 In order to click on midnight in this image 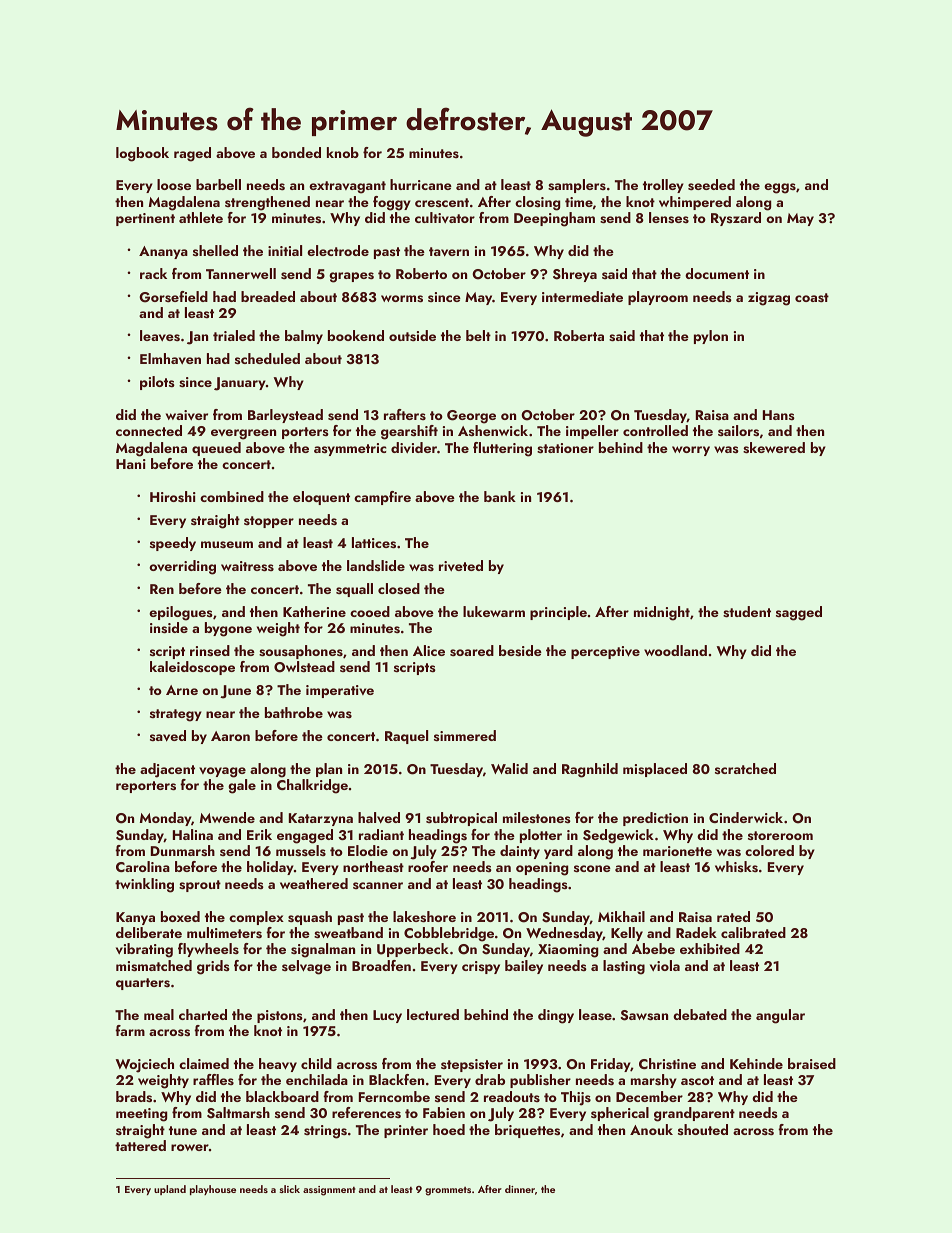, I will do `click(662, 613)`.
